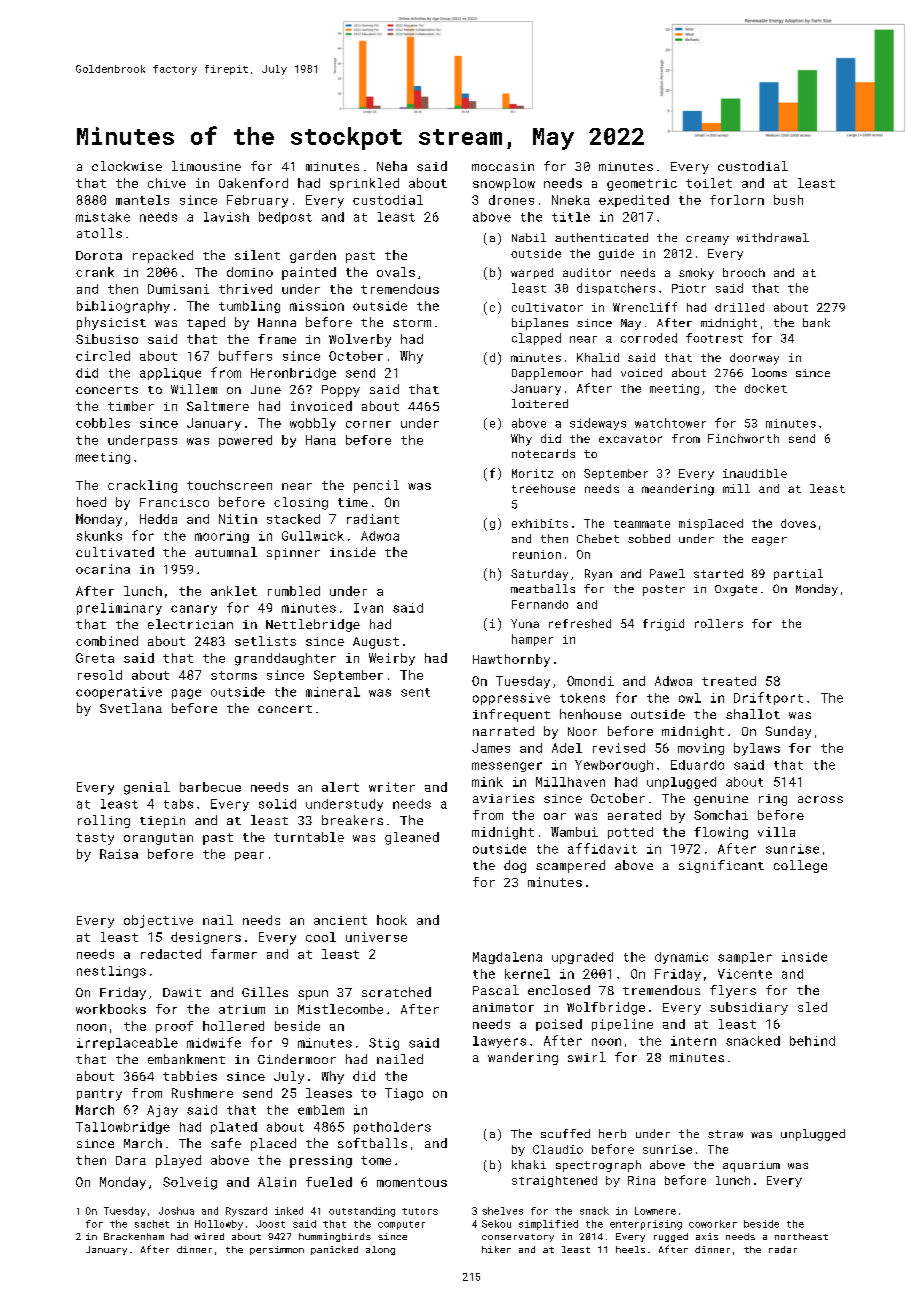 The image size is (924, 1308). I want to click on looms, so click(769, 372).
